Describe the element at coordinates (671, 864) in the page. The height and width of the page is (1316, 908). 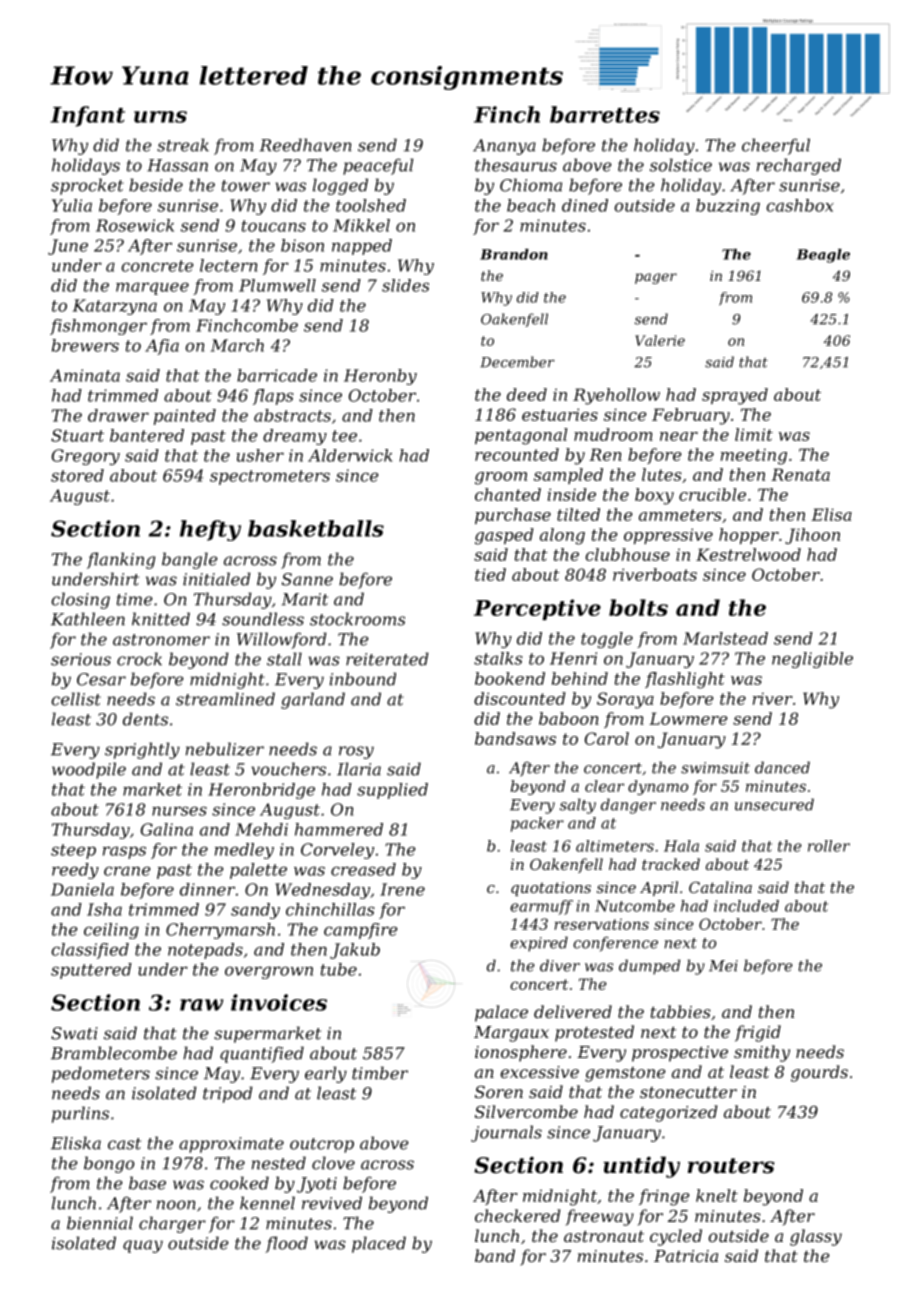
I see `tracked` at that location.
